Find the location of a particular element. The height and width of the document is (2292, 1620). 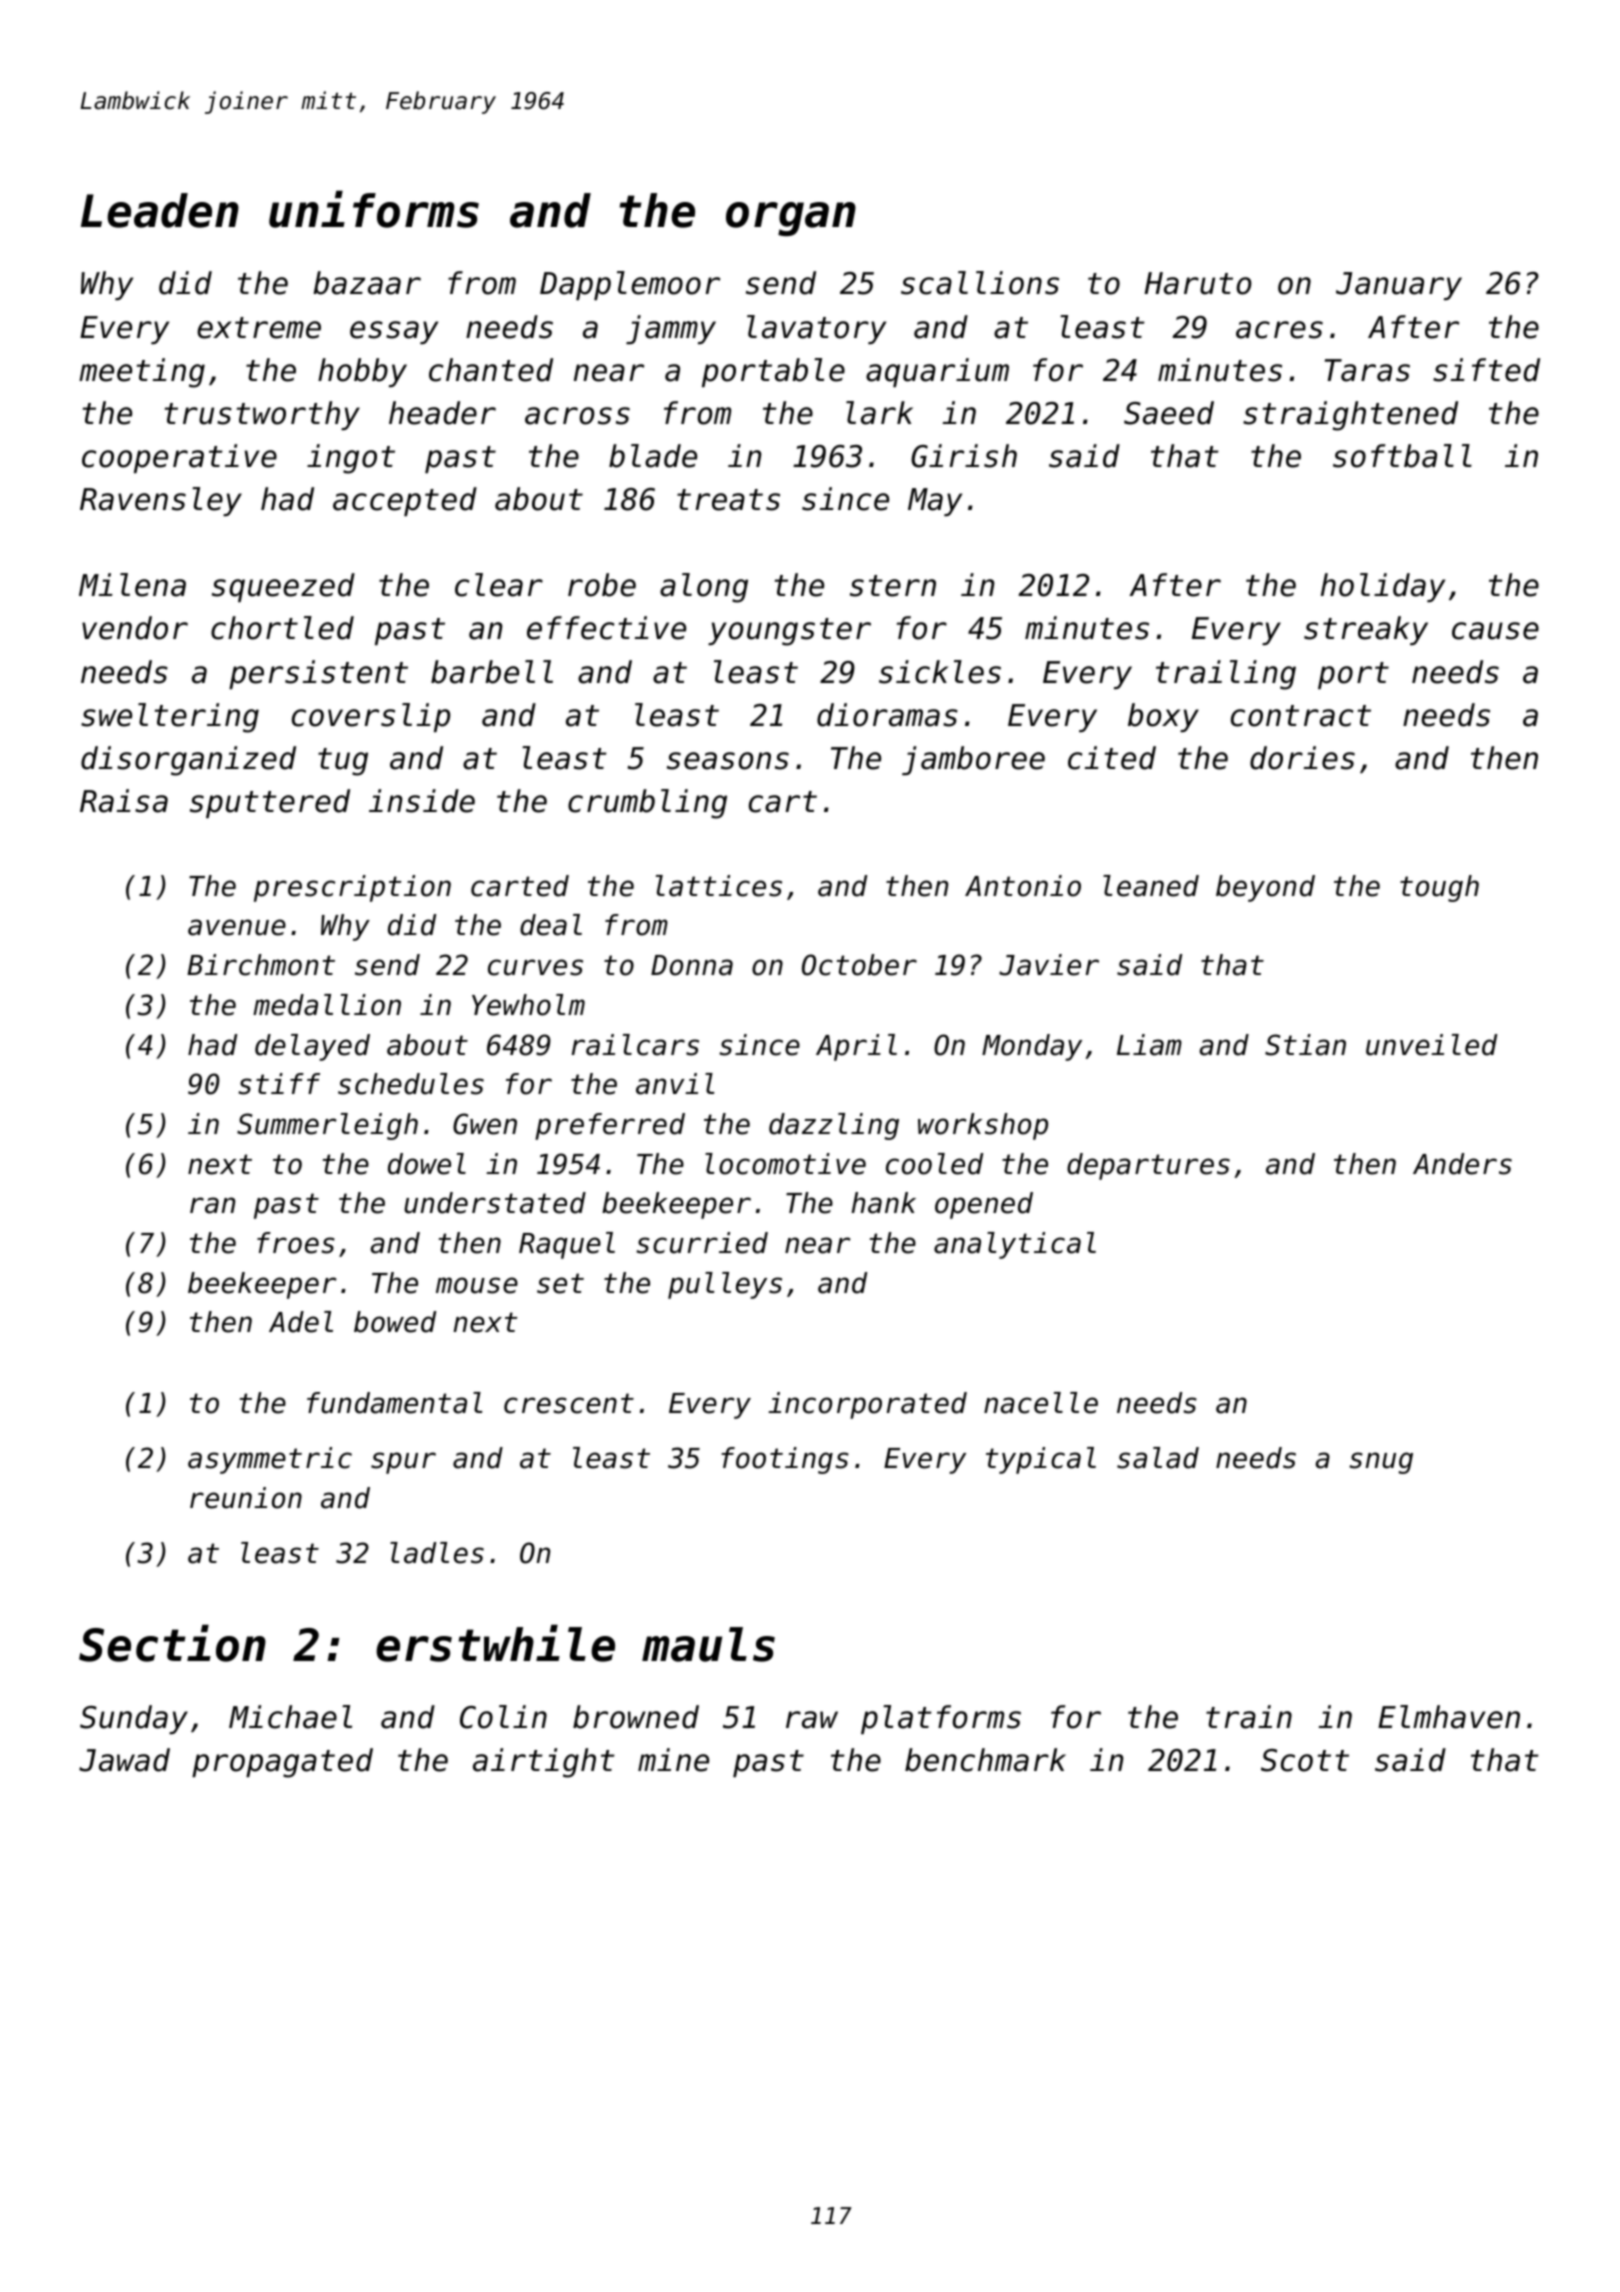

January is located at coordinates (1399, 286).
